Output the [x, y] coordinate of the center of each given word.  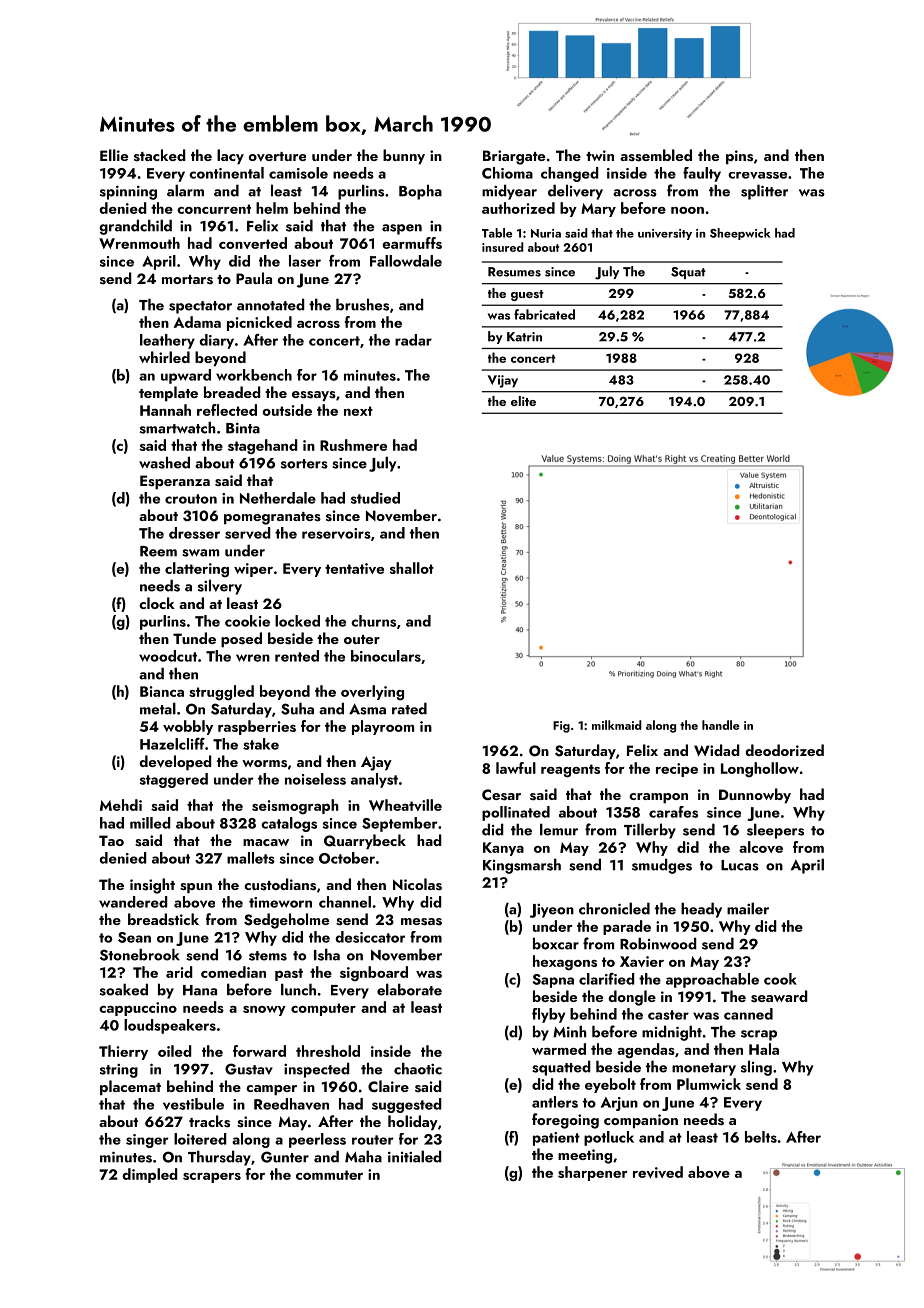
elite [523, 401]
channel [345, 902]
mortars [187, 280]
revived [658, 1172]
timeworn [280, 902]
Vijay [503, 381]
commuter [329, 1175]
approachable [712, 980]
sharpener [593, 1173]
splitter [764, 192]
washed [164, 462]
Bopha [420, 192]
